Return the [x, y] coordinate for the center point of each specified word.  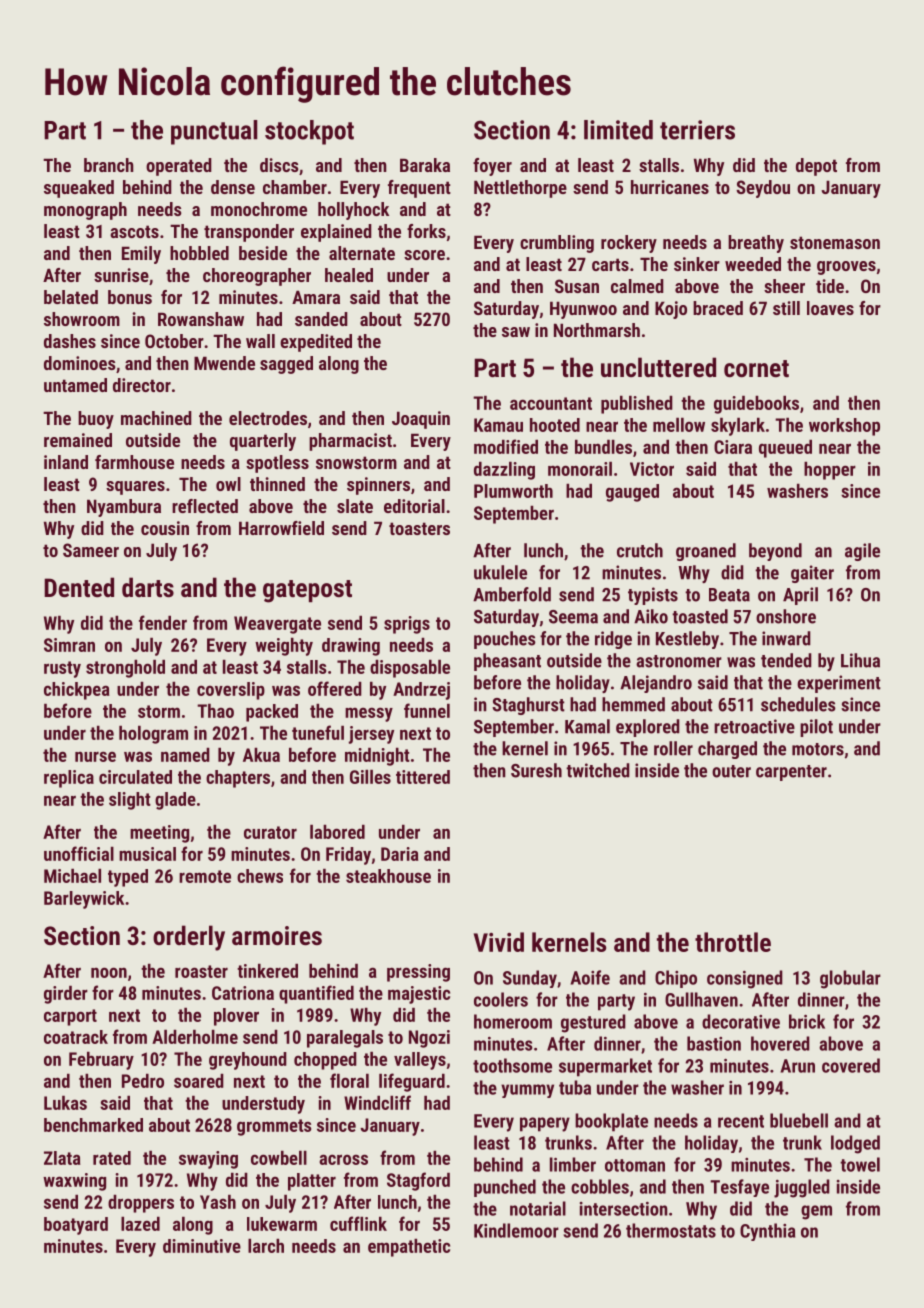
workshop [844, 427]
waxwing [74, 1182]
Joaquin [421, 420]
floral [349, 1080]
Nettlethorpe [520, 189]
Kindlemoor [516, 1230]
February [101, 1061]
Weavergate [277, 625]
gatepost [307, 591]
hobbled [199, 253]
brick [807, 1021]
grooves [846, 268]
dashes [70, 341]
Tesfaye [739, 1188]
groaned [706, 552]
